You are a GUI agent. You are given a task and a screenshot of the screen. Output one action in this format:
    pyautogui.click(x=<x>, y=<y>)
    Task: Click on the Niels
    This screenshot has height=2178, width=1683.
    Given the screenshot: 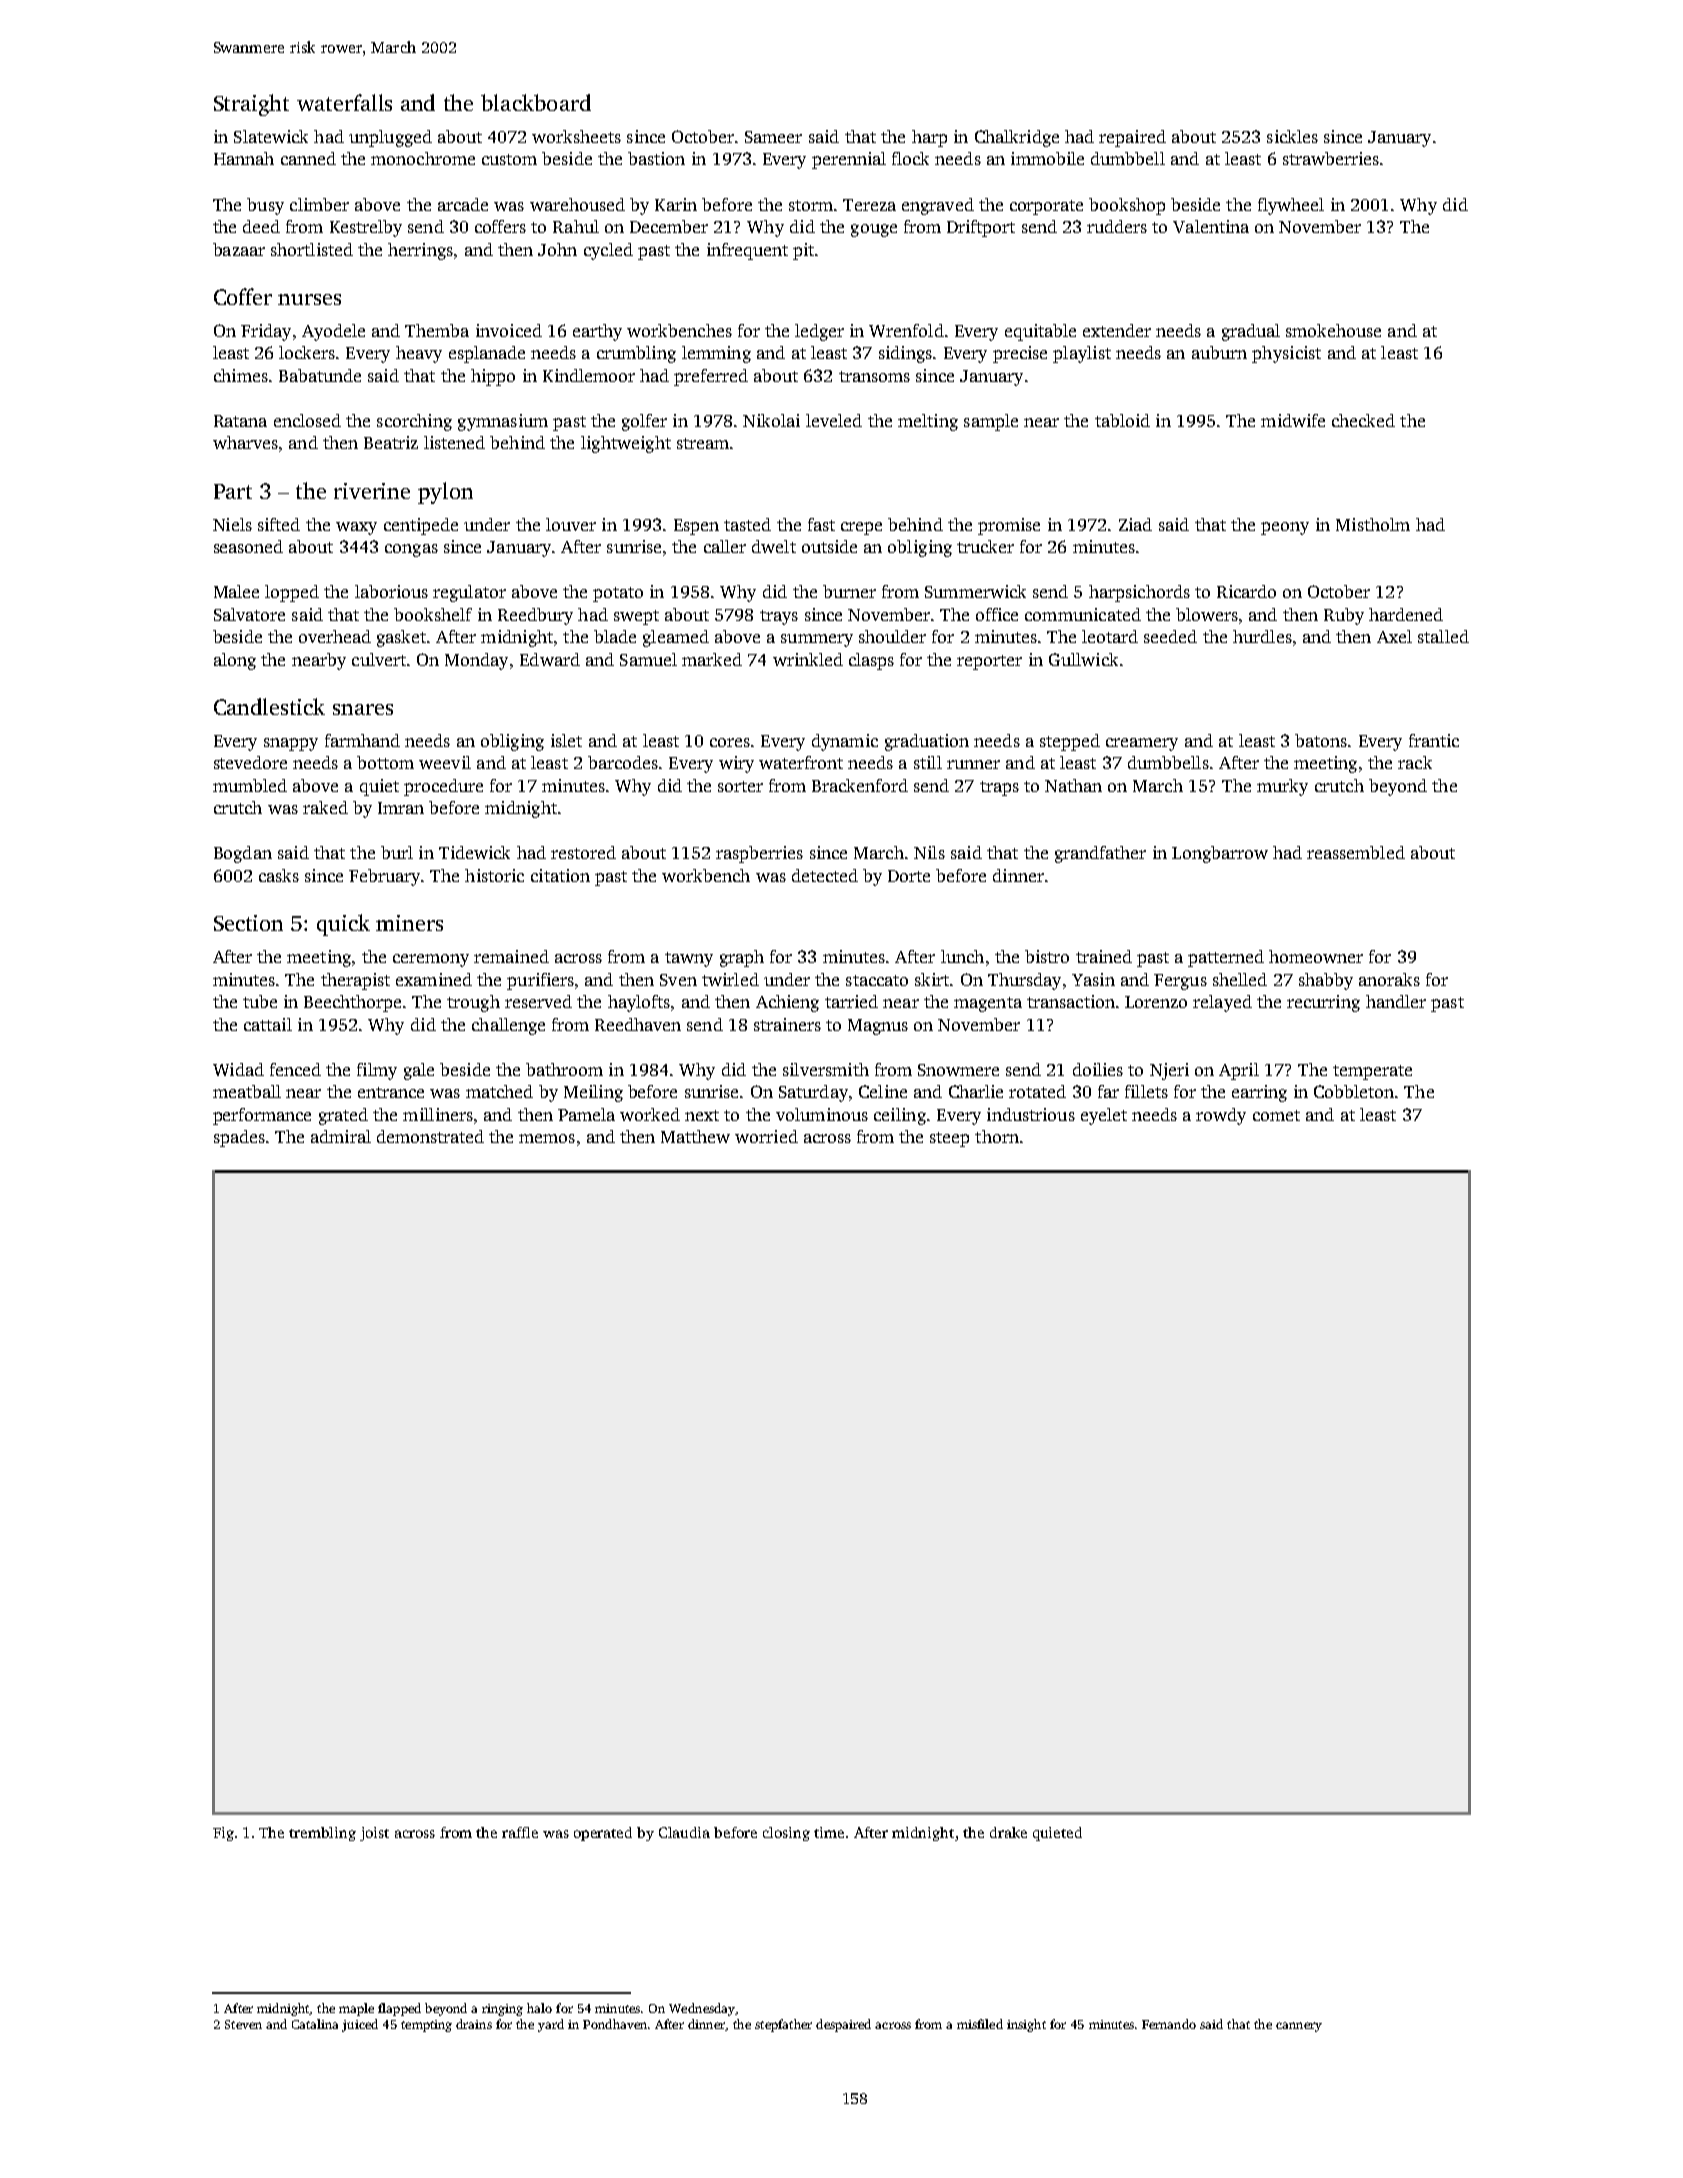 What is the action you would take?
    pyautogui.click(x=232, y=524)
